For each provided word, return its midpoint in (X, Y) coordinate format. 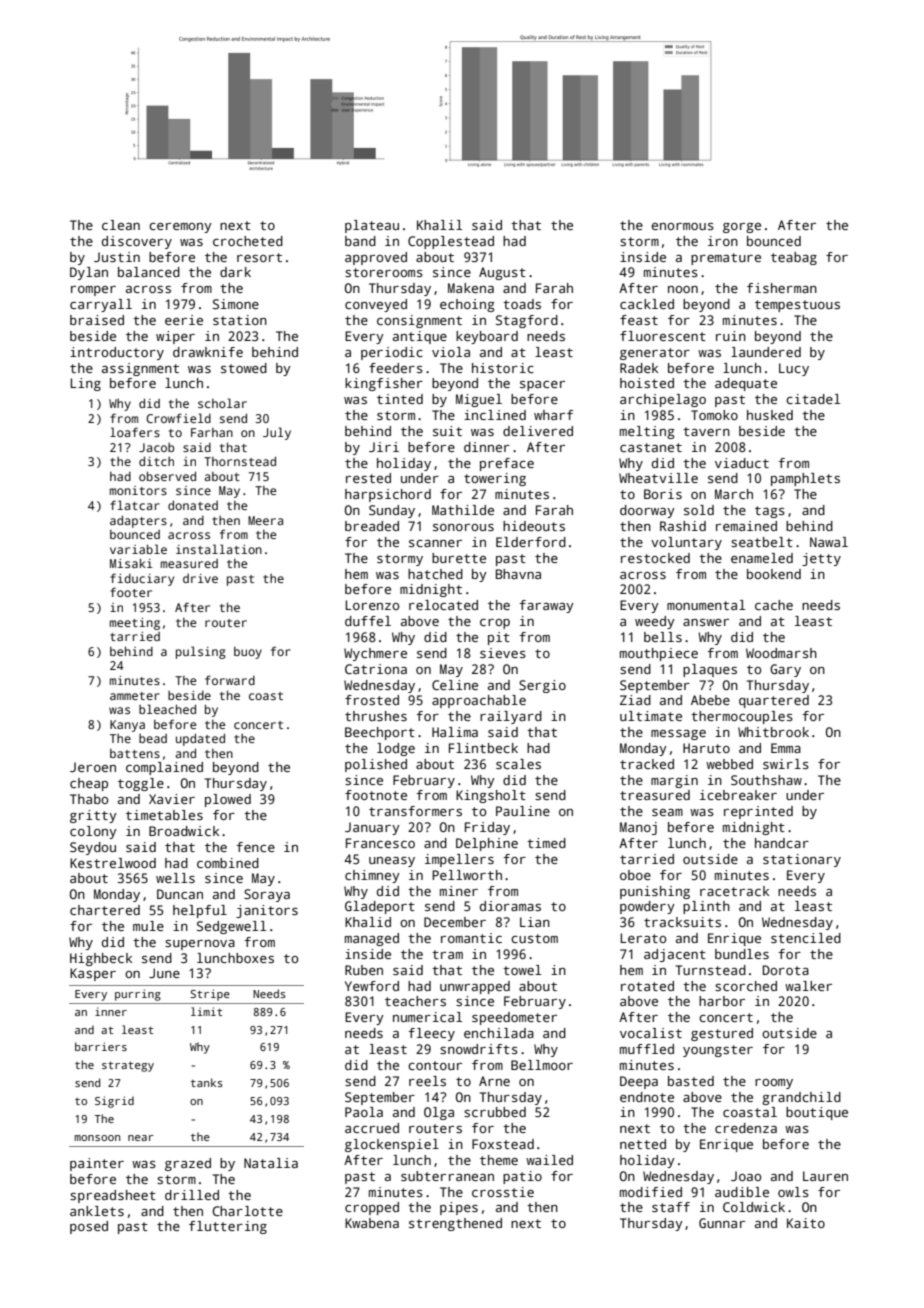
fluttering (228, 1227)
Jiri (384, 447)
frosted (372, 700)
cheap (89, 784)
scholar (222, 403)
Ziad (635, 700)
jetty (821, 559)
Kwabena (372, 1223)
